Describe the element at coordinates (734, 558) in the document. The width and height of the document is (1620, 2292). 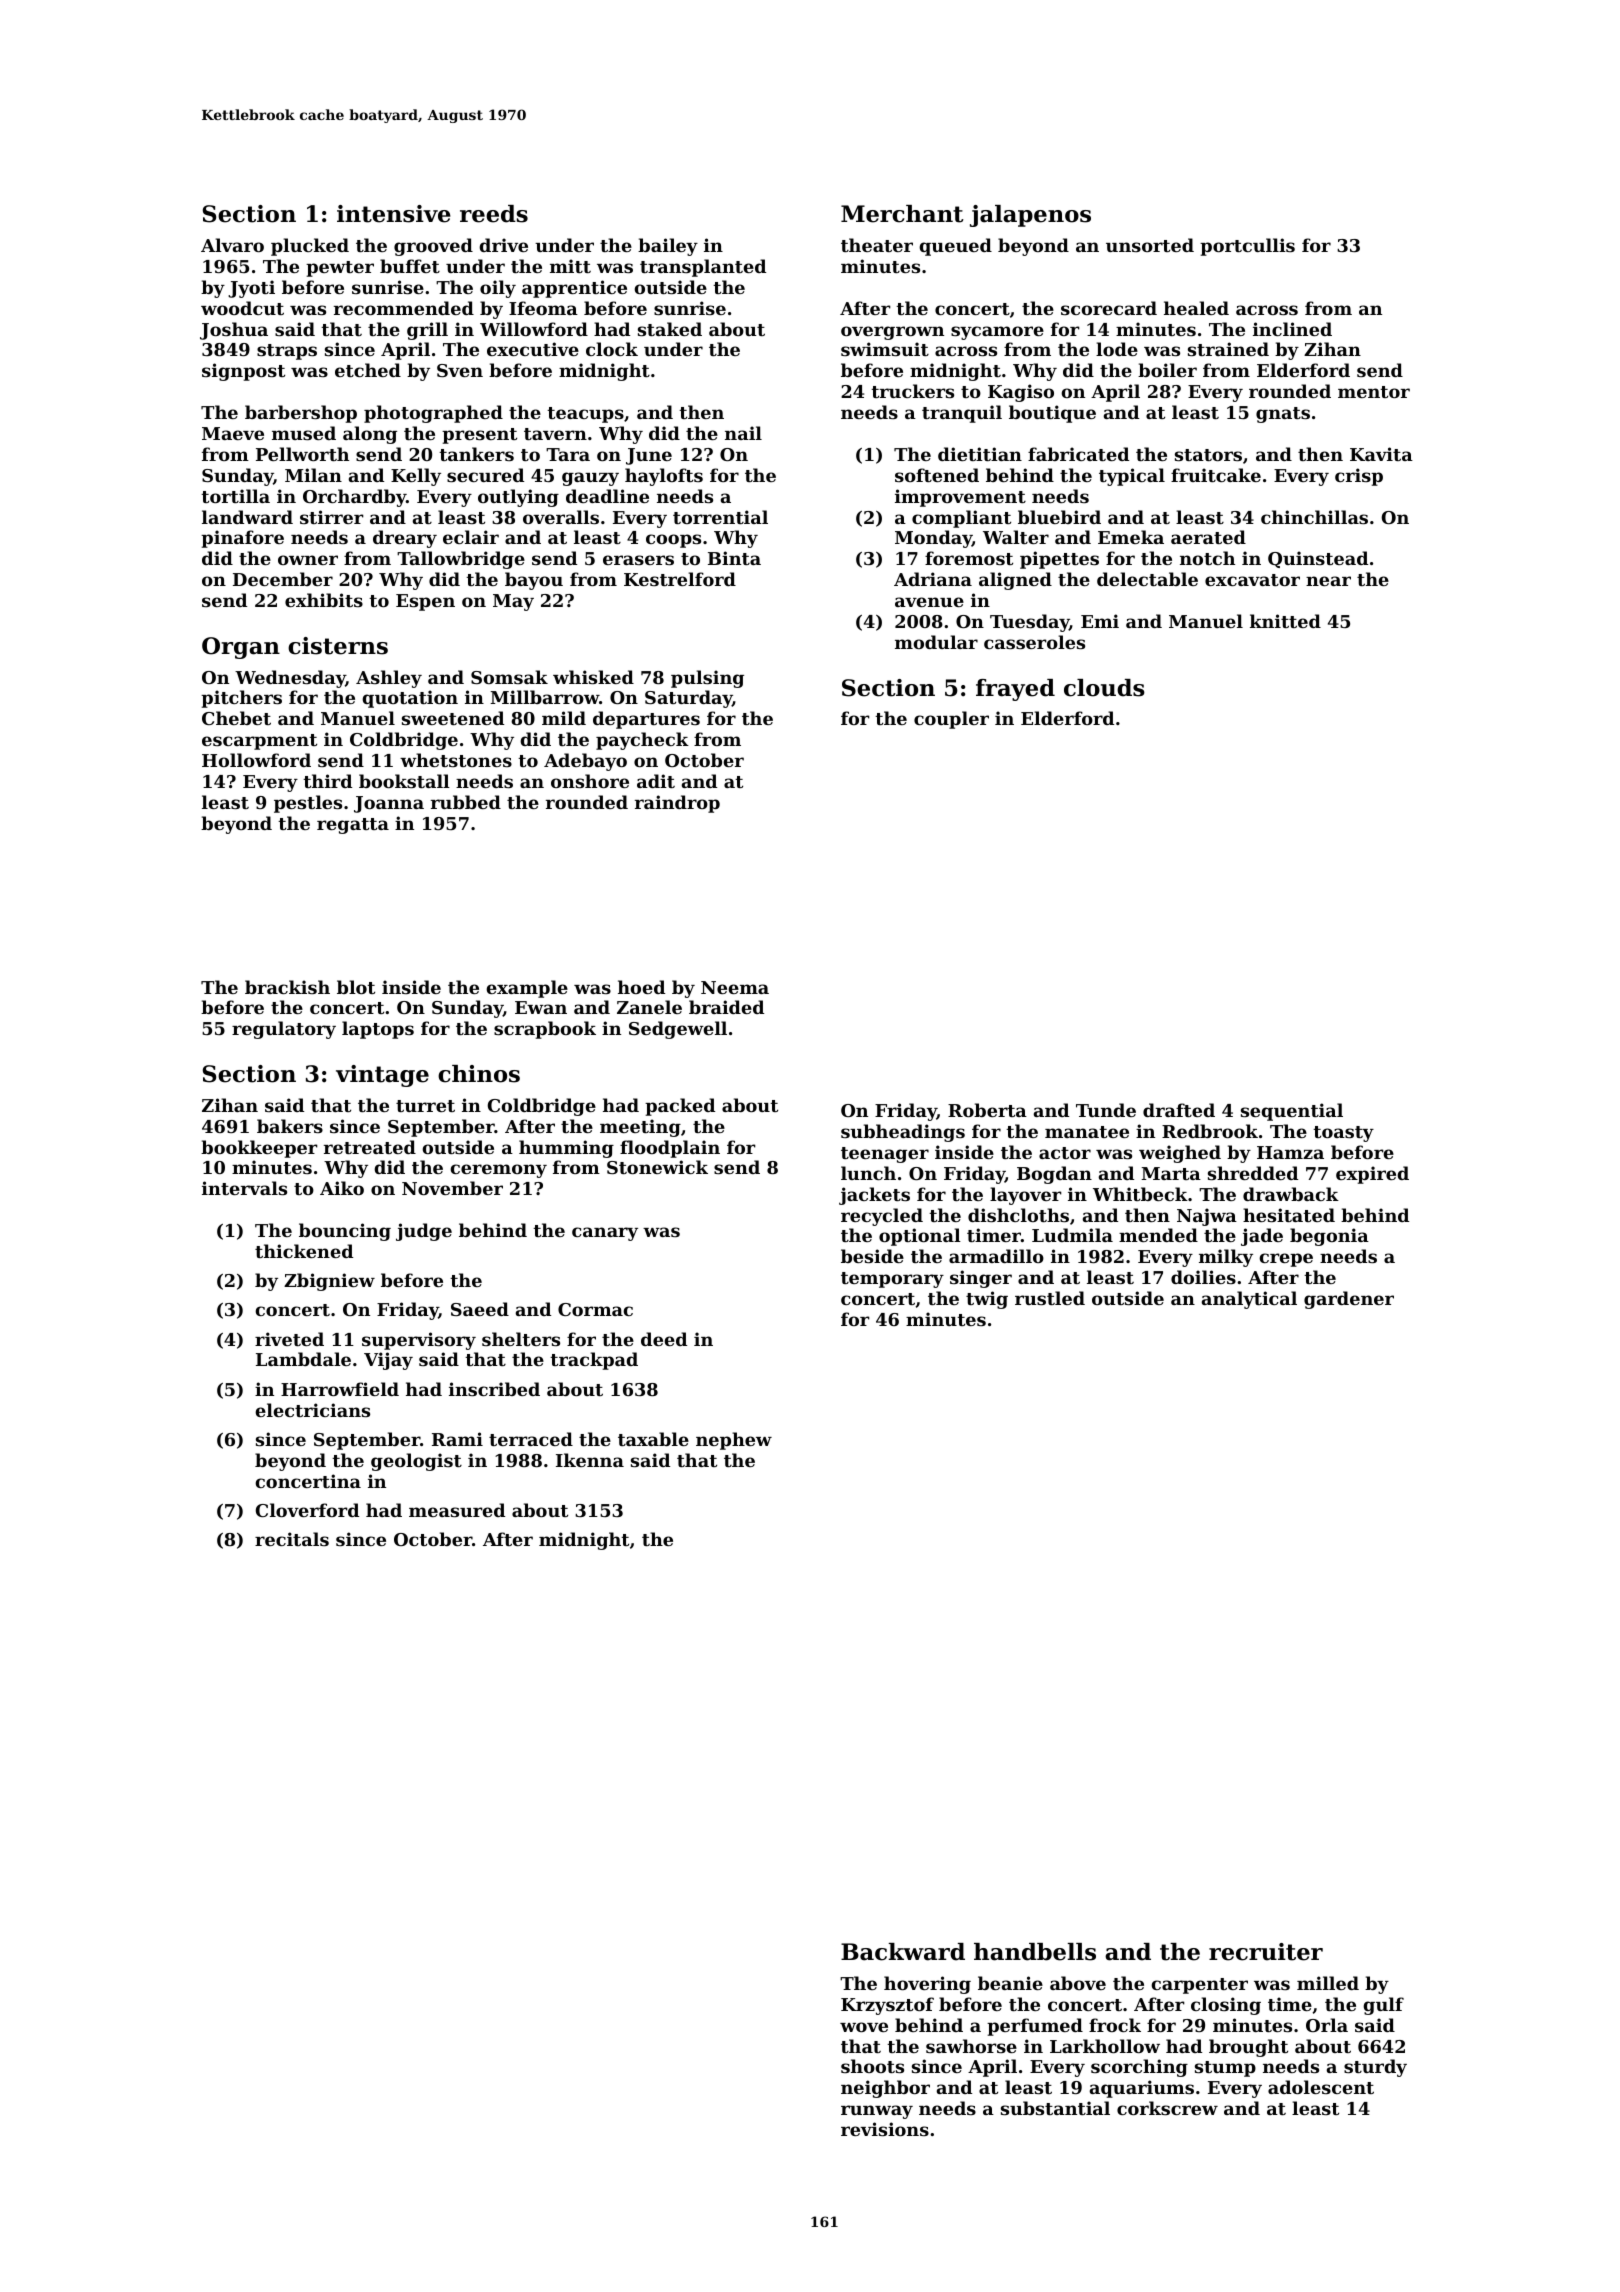
I see `Binta` at that location.
